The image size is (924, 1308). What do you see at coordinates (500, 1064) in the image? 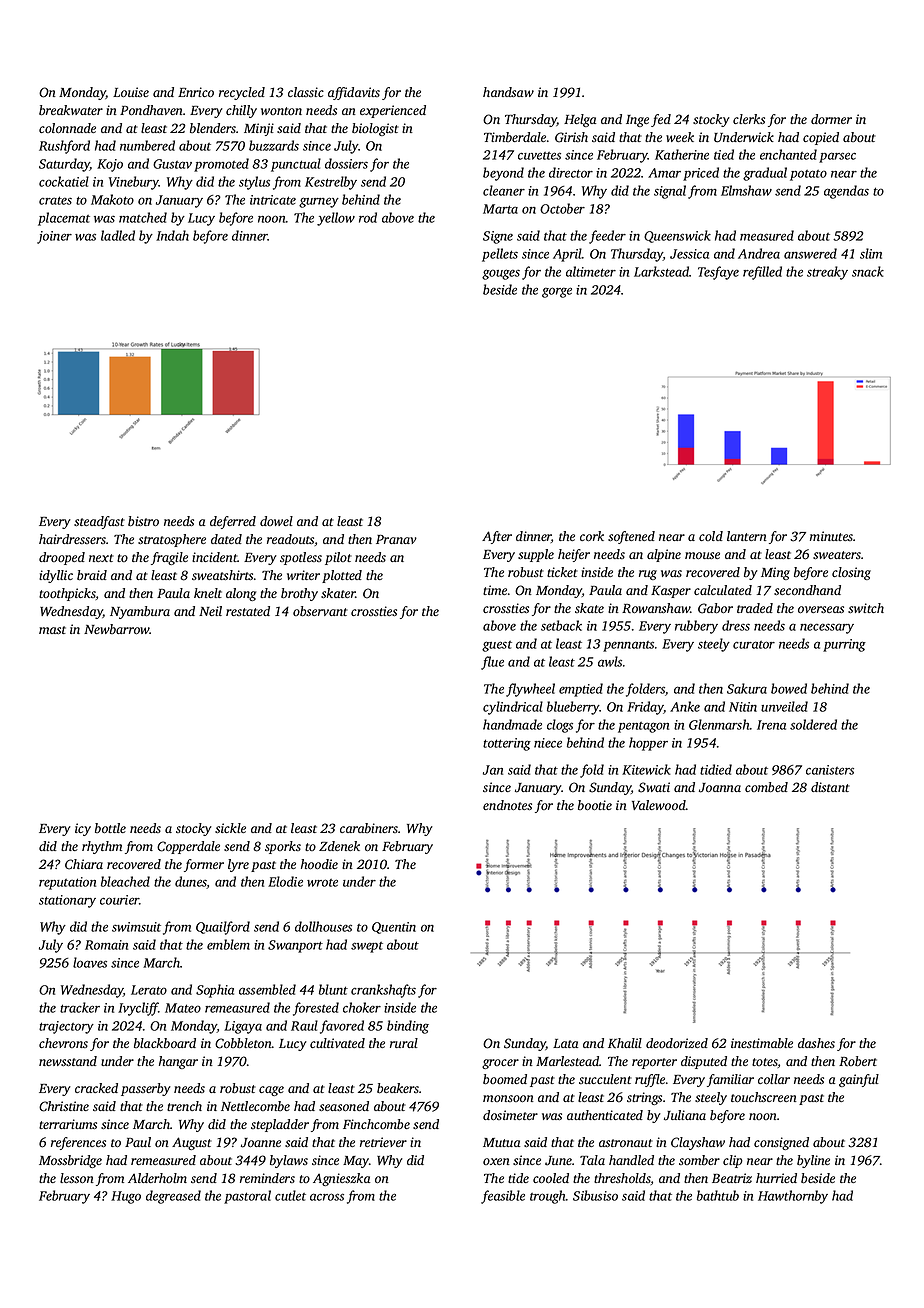
I see `grocer` at bounding box center [500, 1064].
